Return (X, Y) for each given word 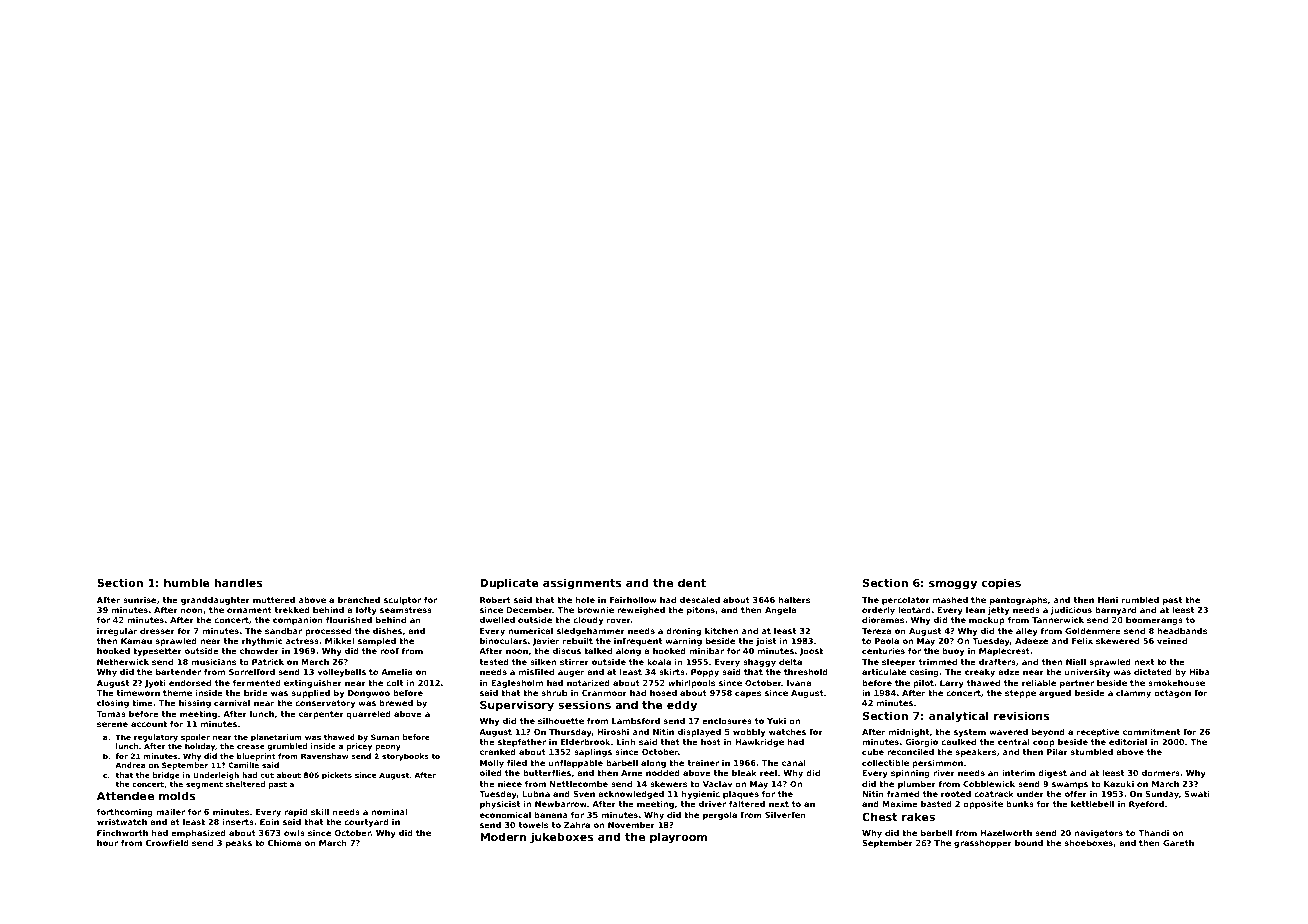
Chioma (284, 843)
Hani (1108, 600)
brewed (396, 703)
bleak (744, 773)
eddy (682, 706)
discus (567, 651)
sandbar (283, 631)
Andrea (130, 765)
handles (238, 582)
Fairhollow (633, 600)
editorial (1128, 742)
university (1087, 673)
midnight (909, 733)
